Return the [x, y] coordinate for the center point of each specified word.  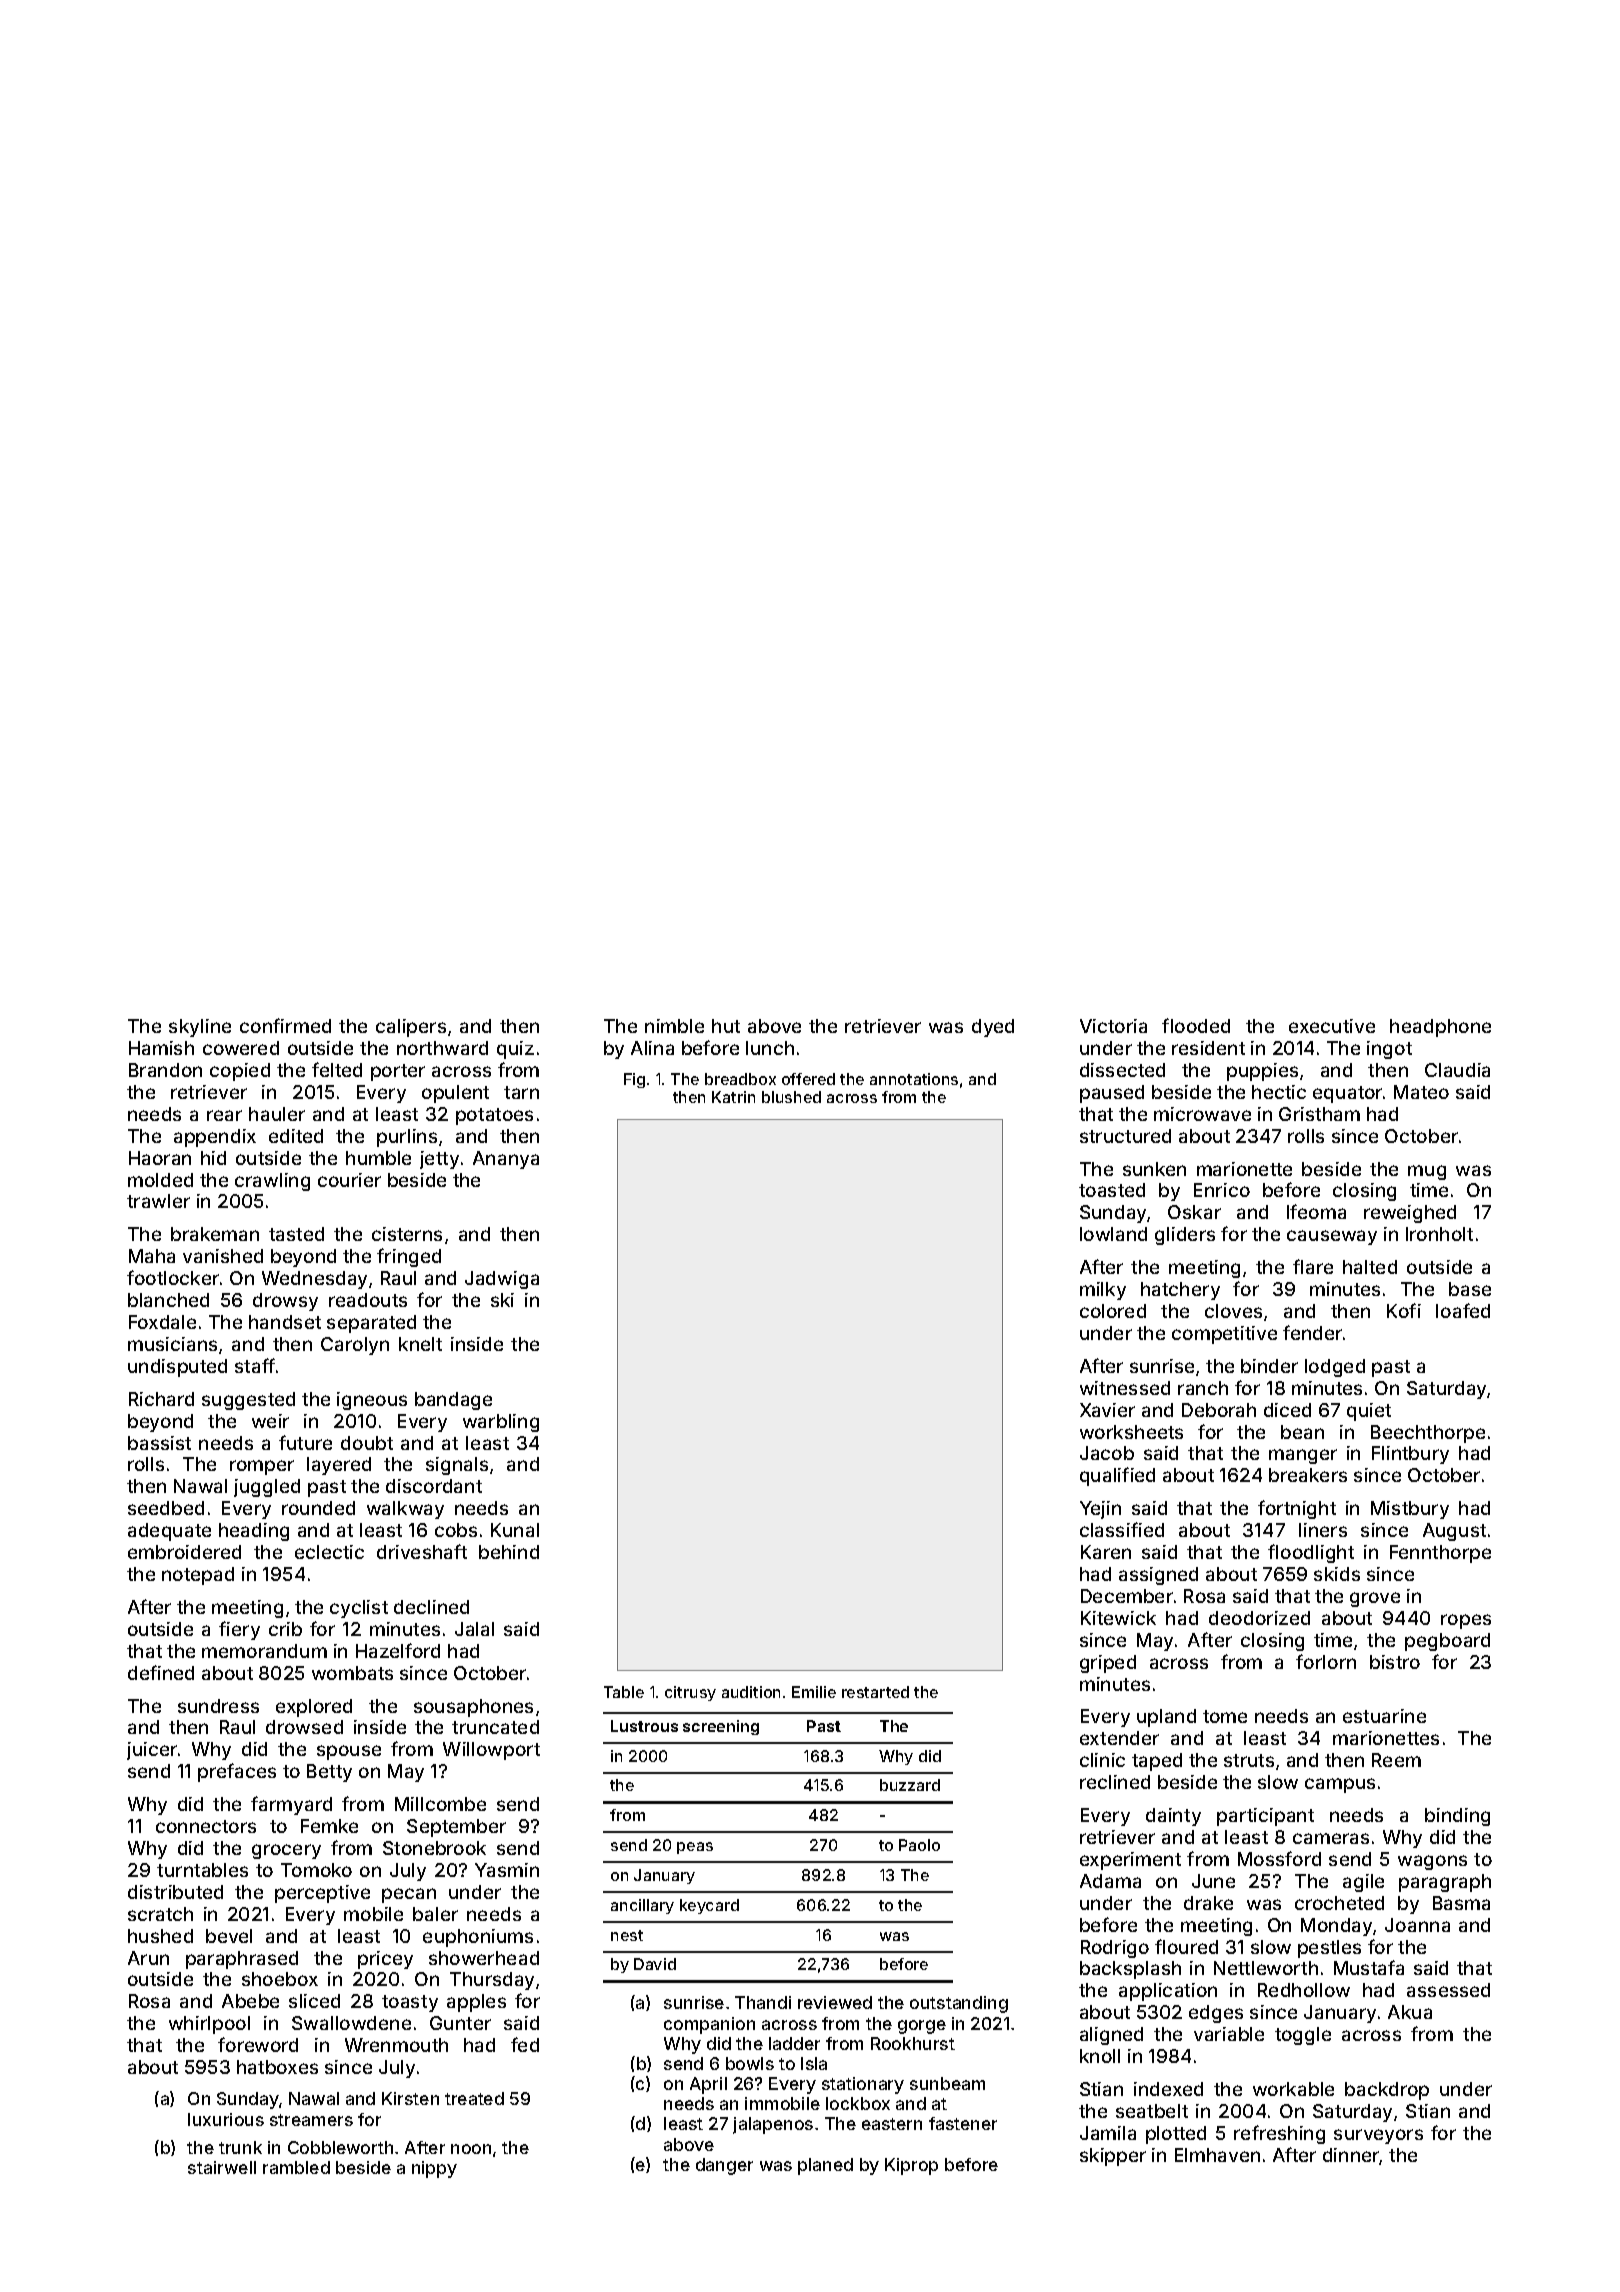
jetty [439, 1160]
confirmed [285, 1025]
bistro [1395, 1662]
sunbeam [947, 2083]
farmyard [291, 1805]
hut [726, 1026]
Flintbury [1410, 1455]
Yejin [1100, 1510]
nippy [434, 2169]
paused [1112, 1094]
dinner [1351, 2156]
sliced [314, 2001]
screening [721, 1727]
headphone [1440, 1028]
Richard [161, 1399]
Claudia [1457, 1070]
